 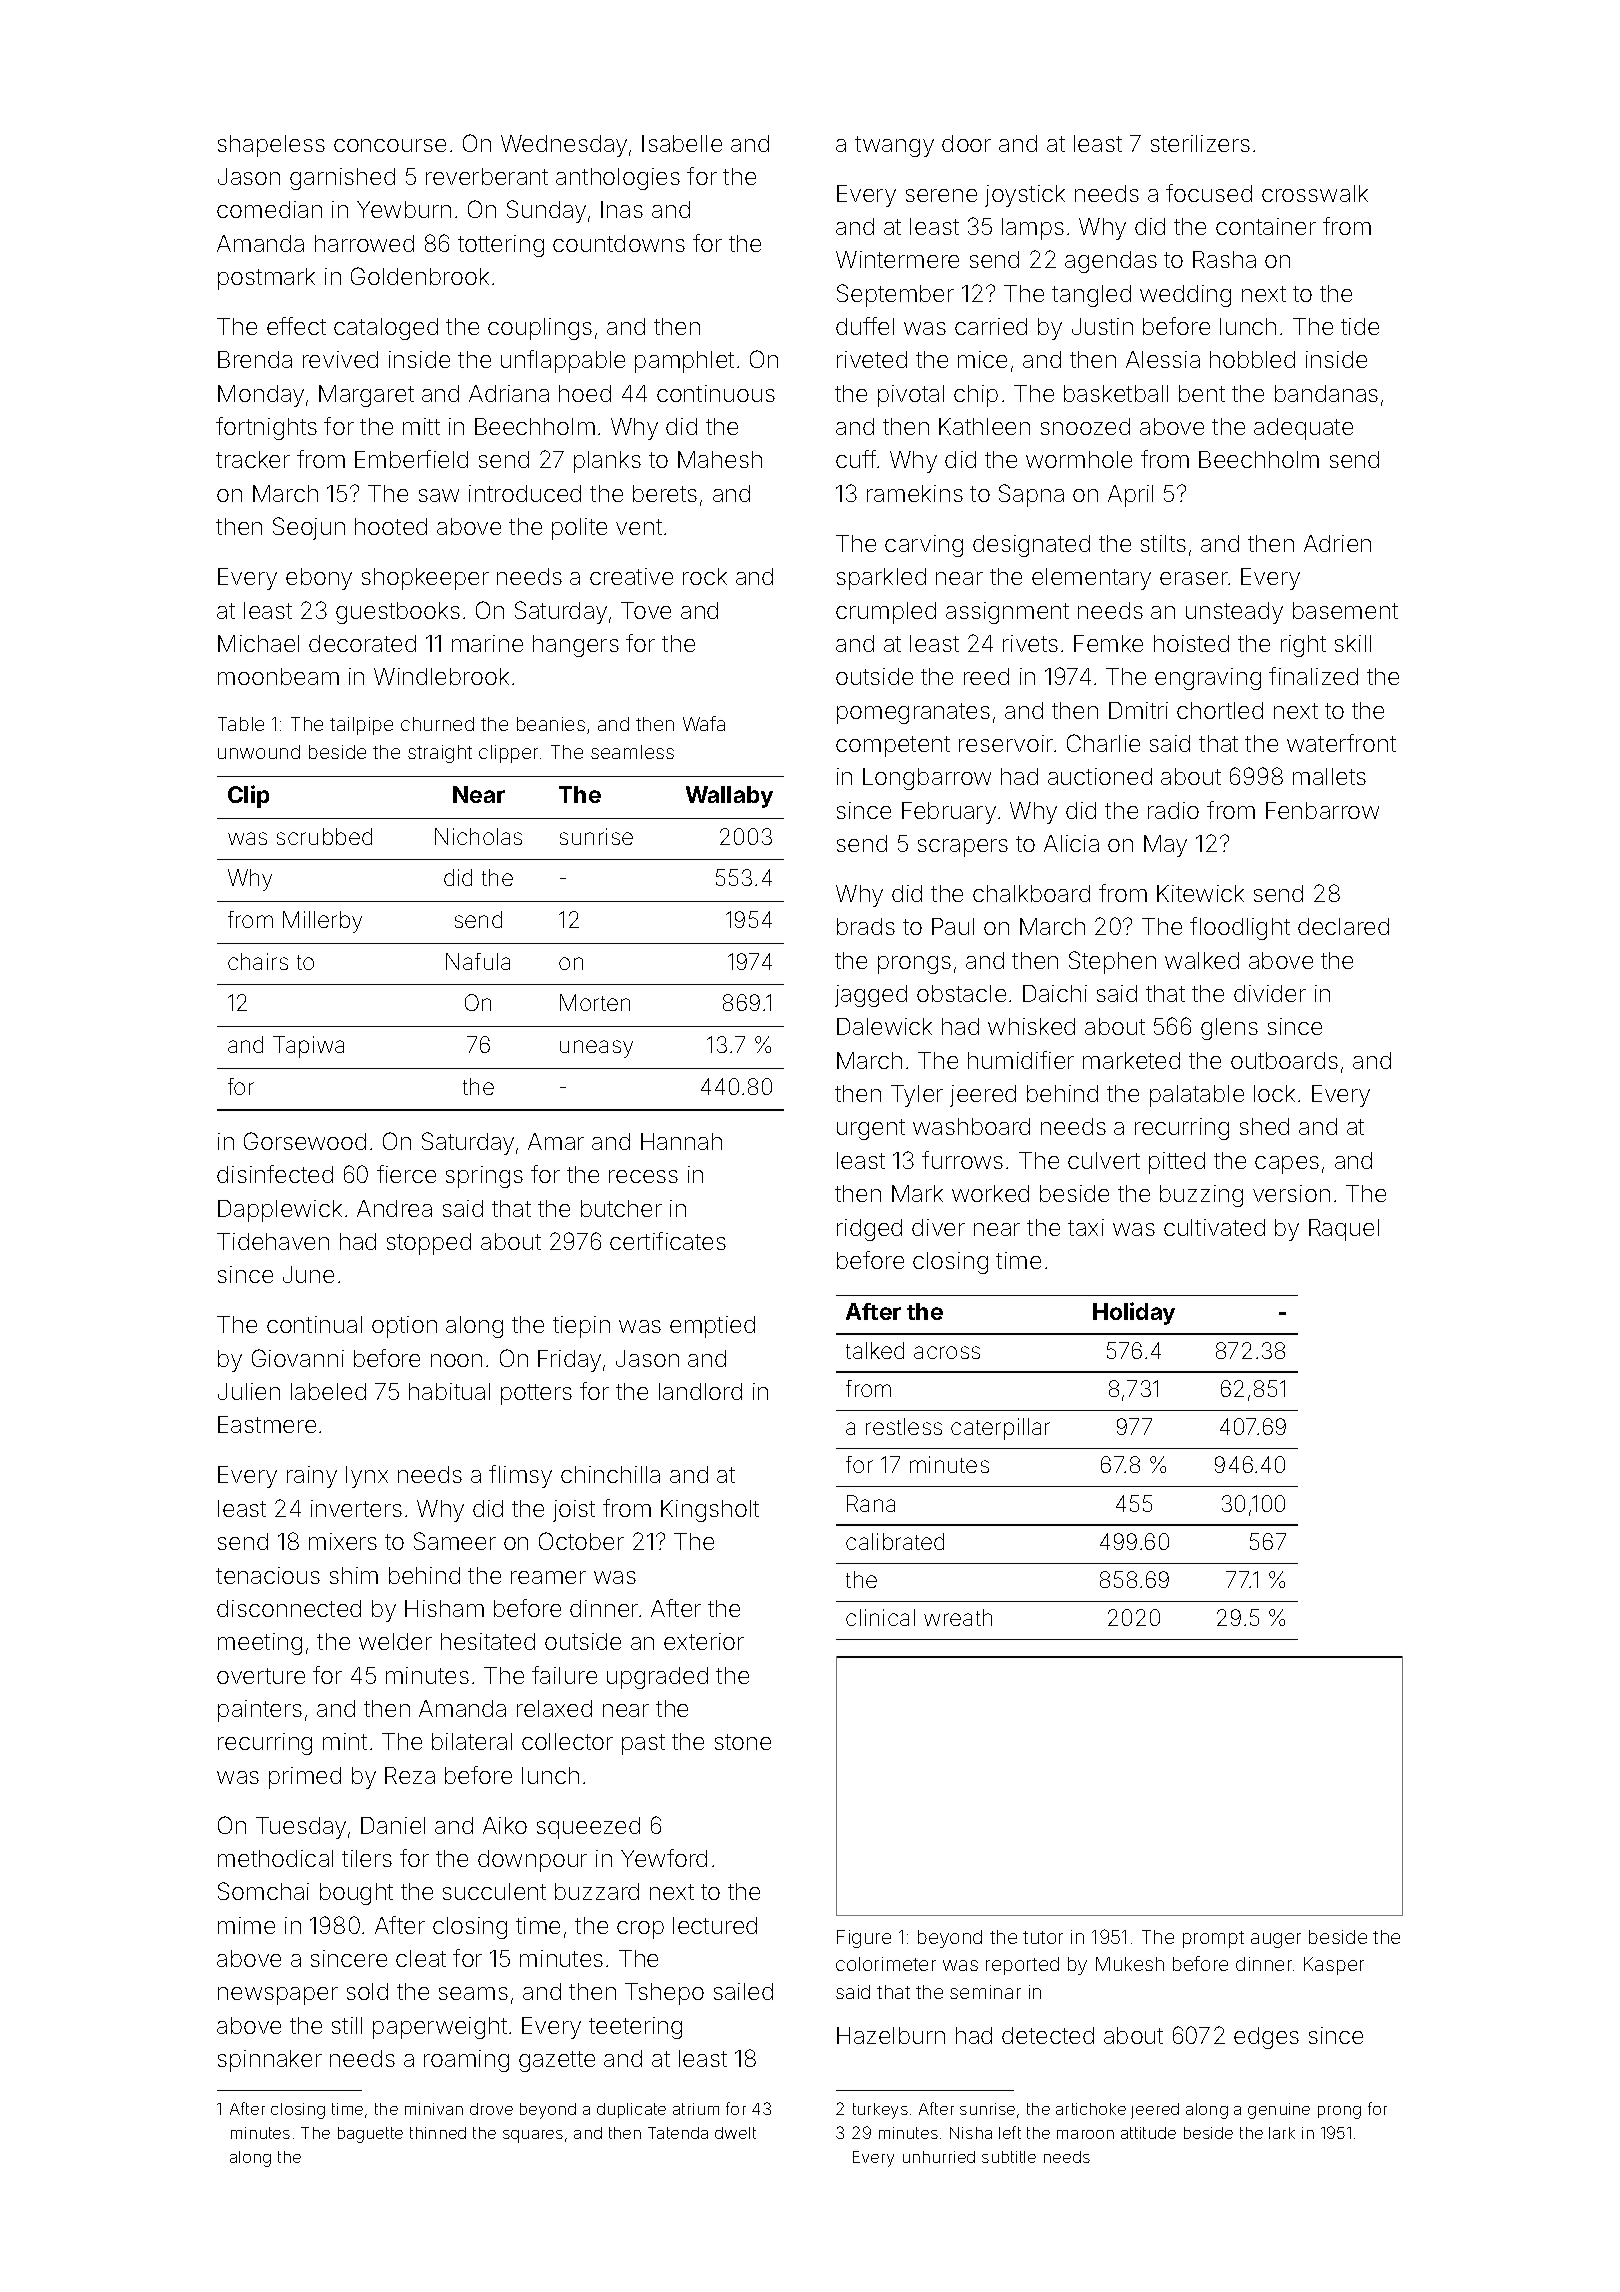 I want to click on lark, so click(x=1282, y=2133).
